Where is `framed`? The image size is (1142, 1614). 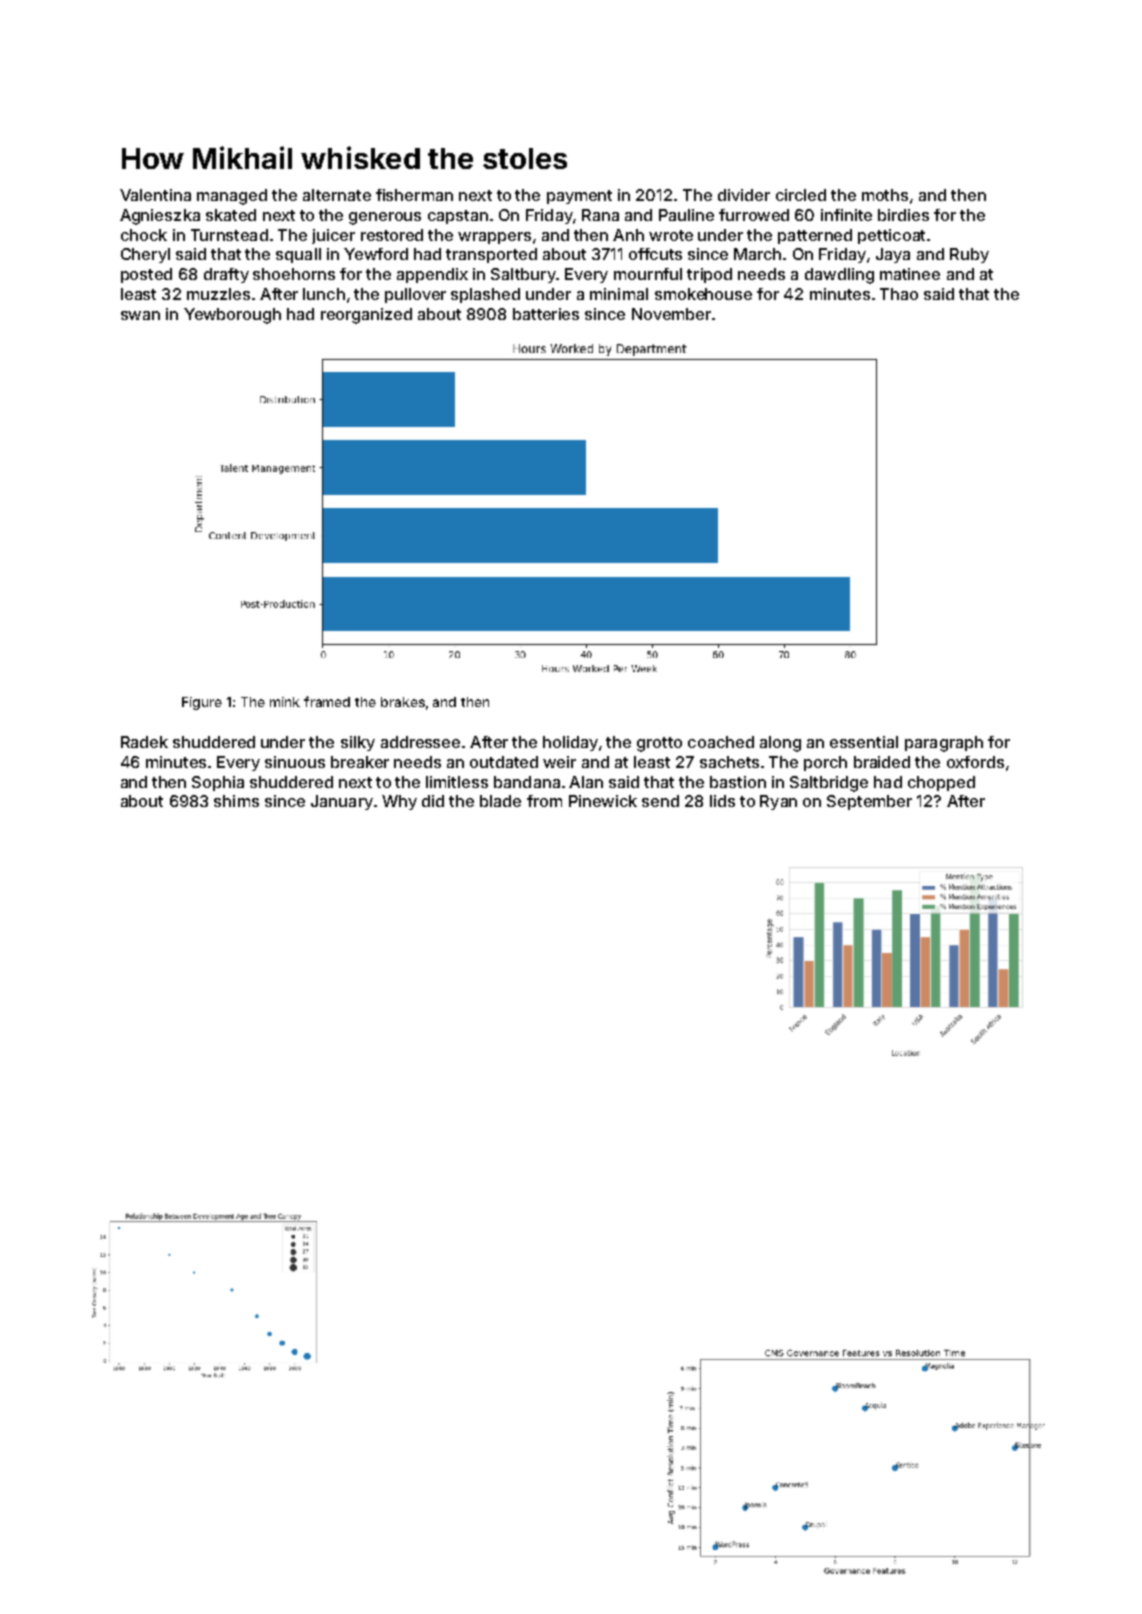
framed is located at coordinates (327, 701).
